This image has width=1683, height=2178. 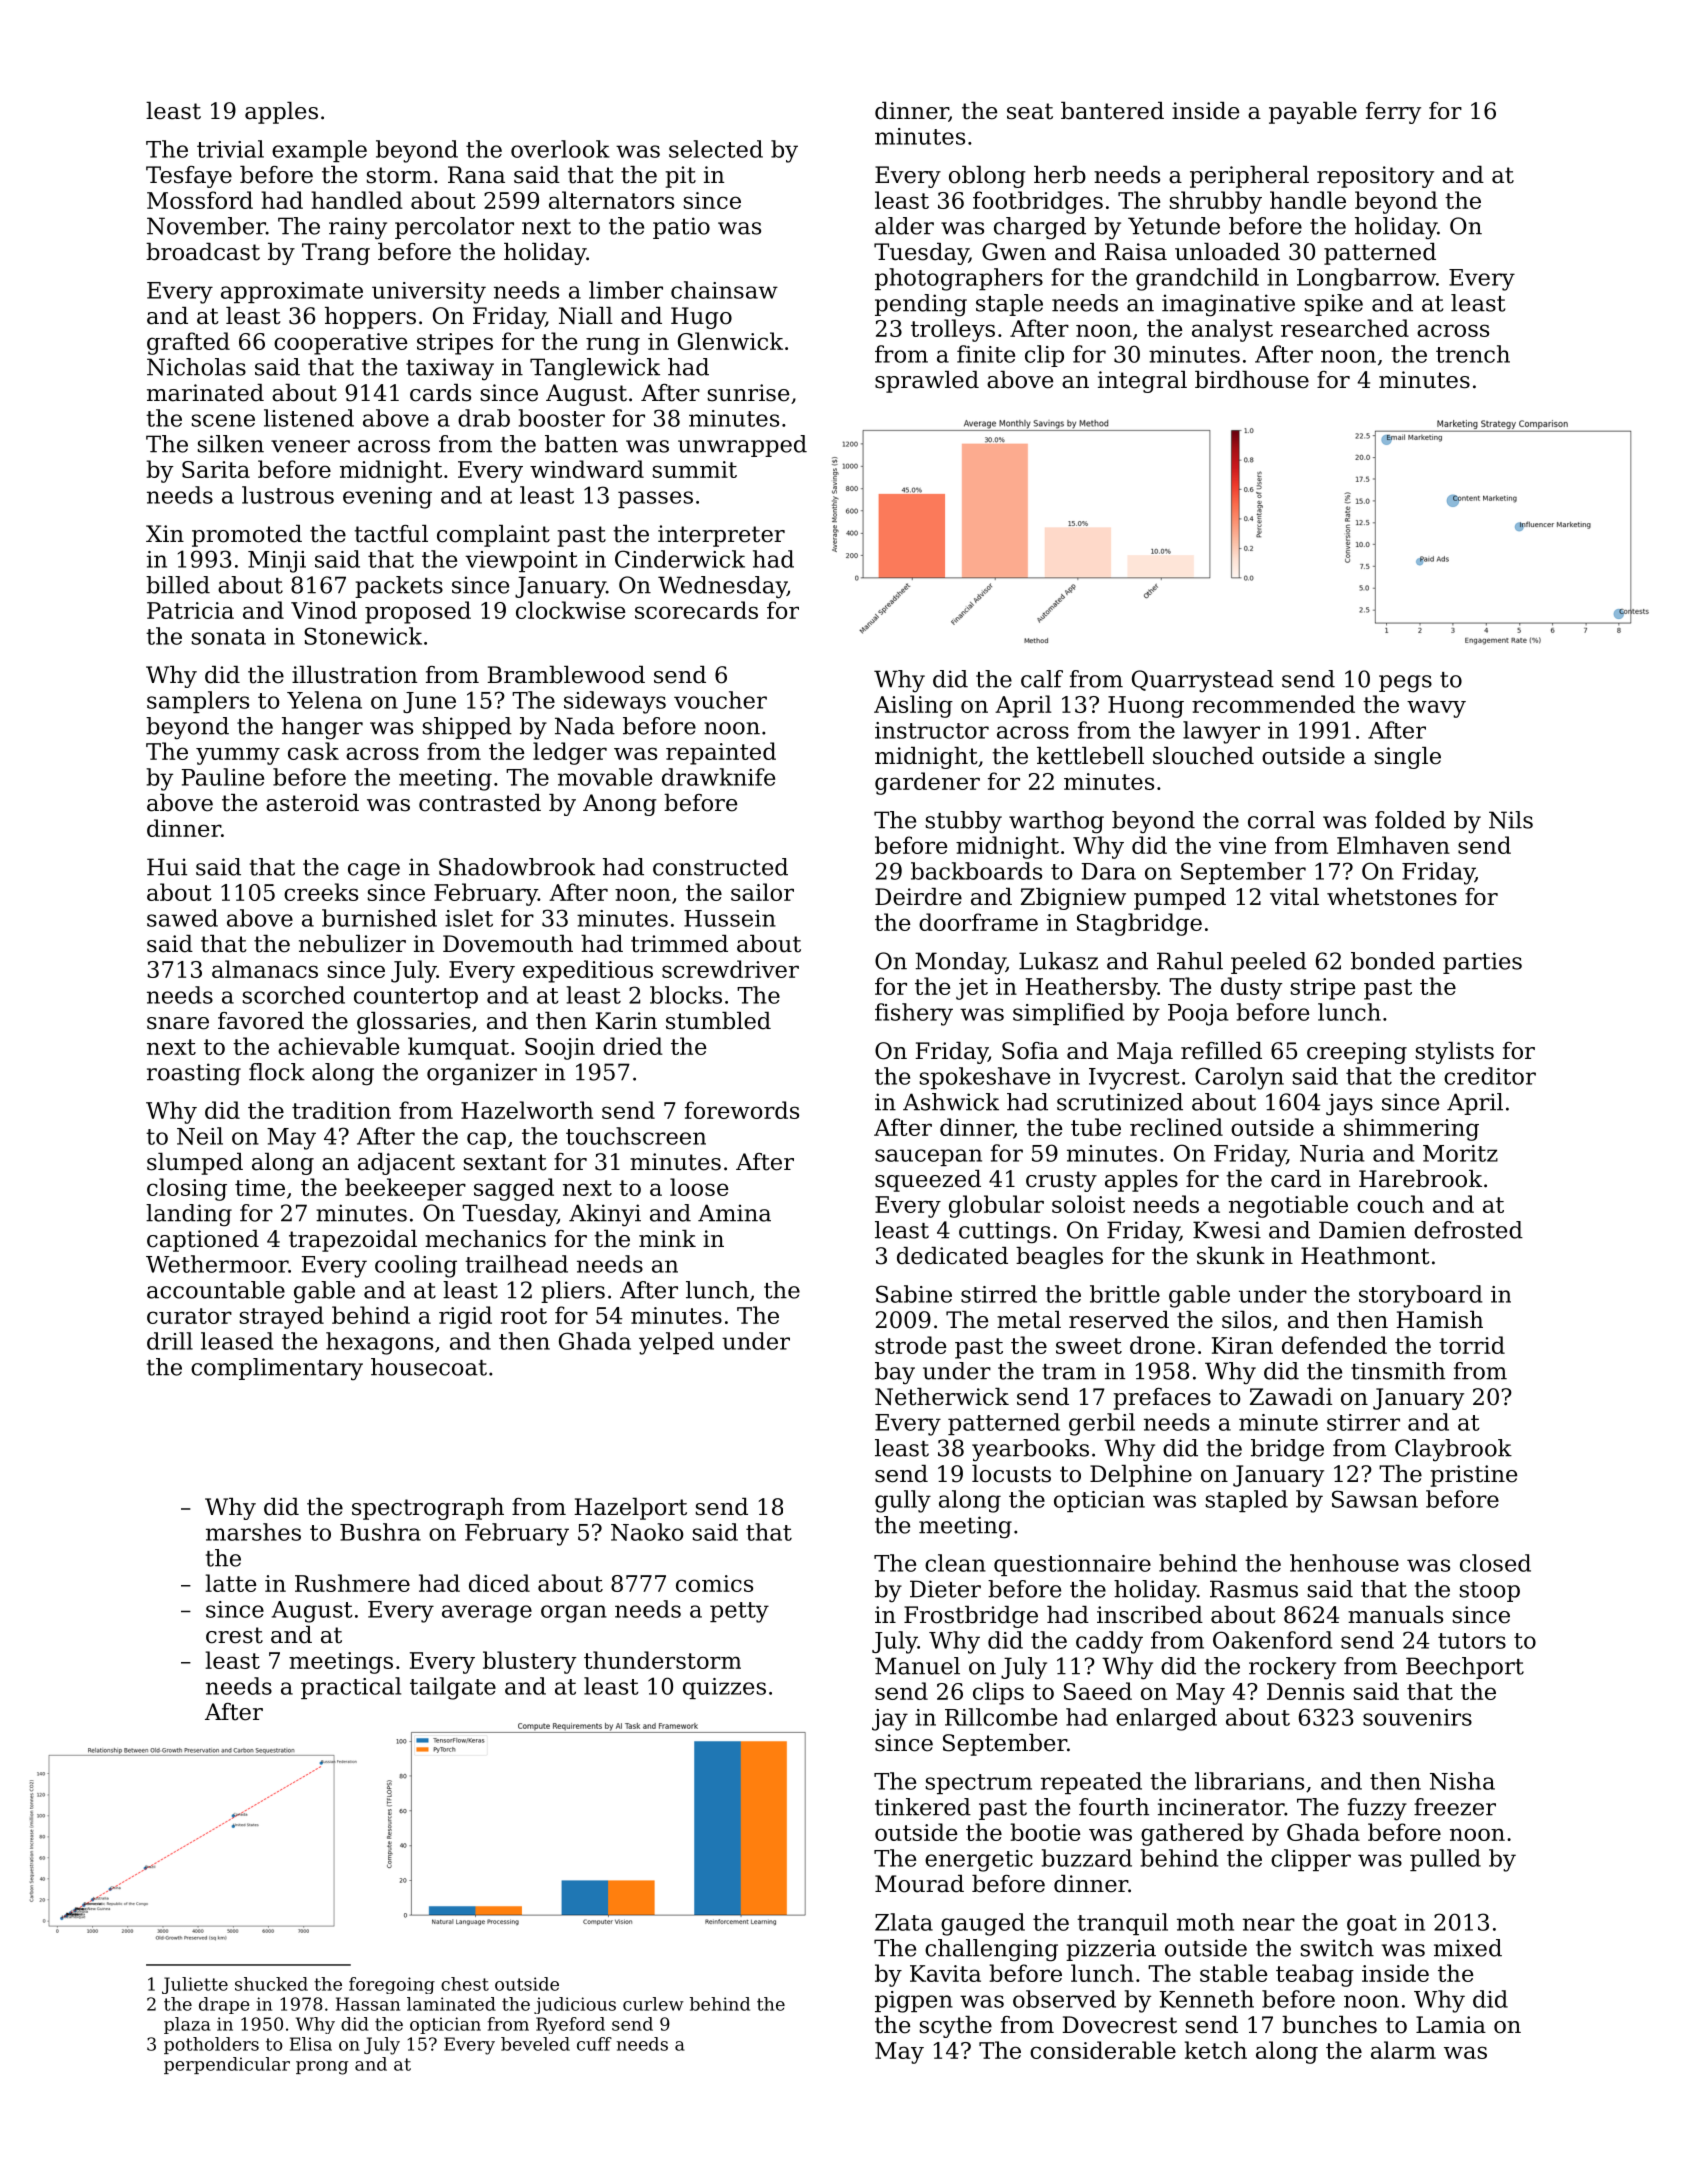 I want to click on jet, so click(x=972, y=989).
